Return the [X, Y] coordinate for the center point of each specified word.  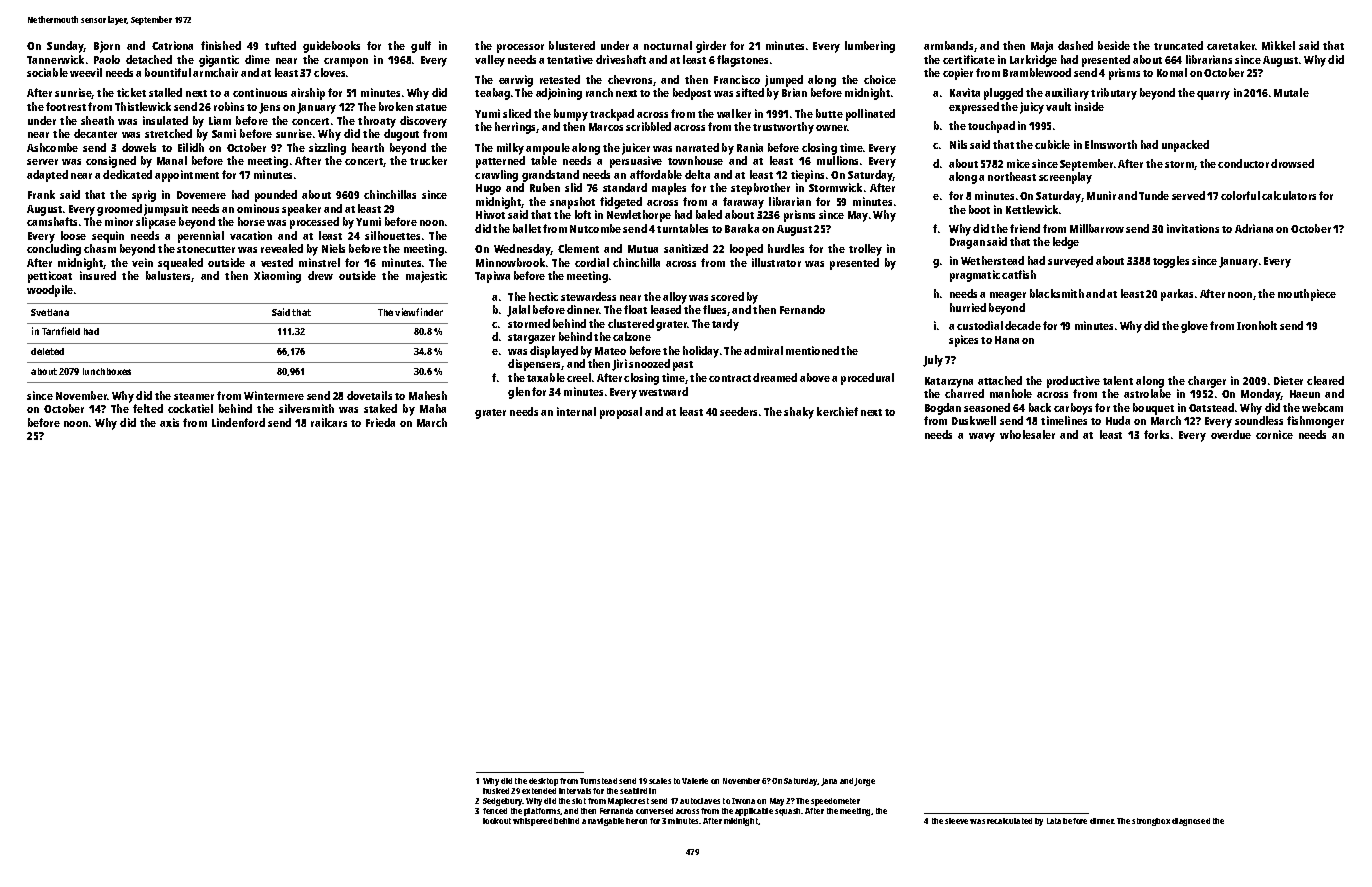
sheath [97, 120]
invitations [1193, 228]
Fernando [802, 309]
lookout [497, 821]
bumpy [571, 115]
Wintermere [274, 395]
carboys [1073, 409]
